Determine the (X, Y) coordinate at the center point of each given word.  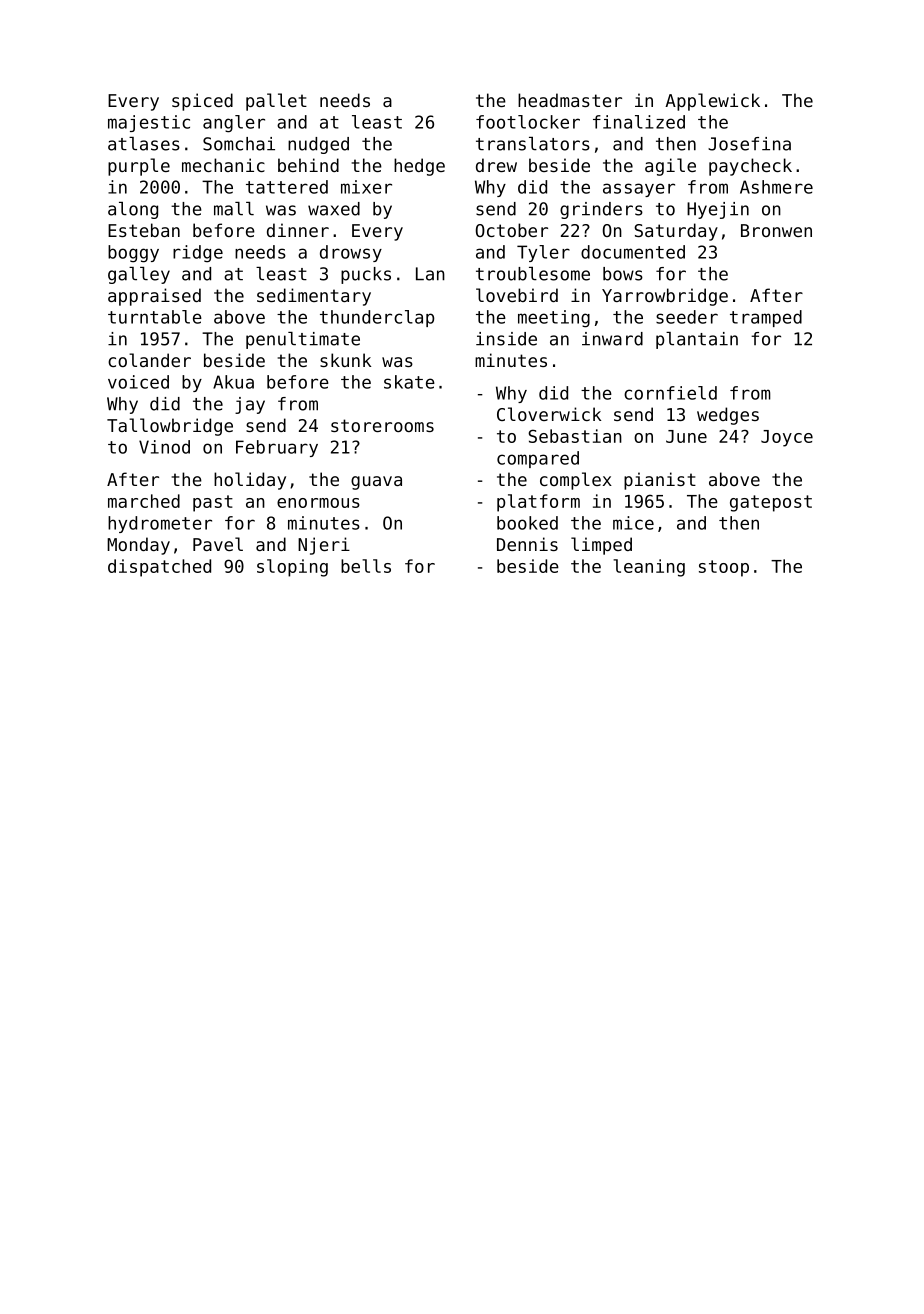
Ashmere (776, 187)
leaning (649, 568)
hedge (419, 167)
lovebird (517, 295)
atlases (144, 144)
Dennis (527, 544)
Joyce (787, 438)
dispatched (159, 568)
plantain (697, 340)
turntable (155, 317)
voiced (138, 382)
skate (409, 382)
